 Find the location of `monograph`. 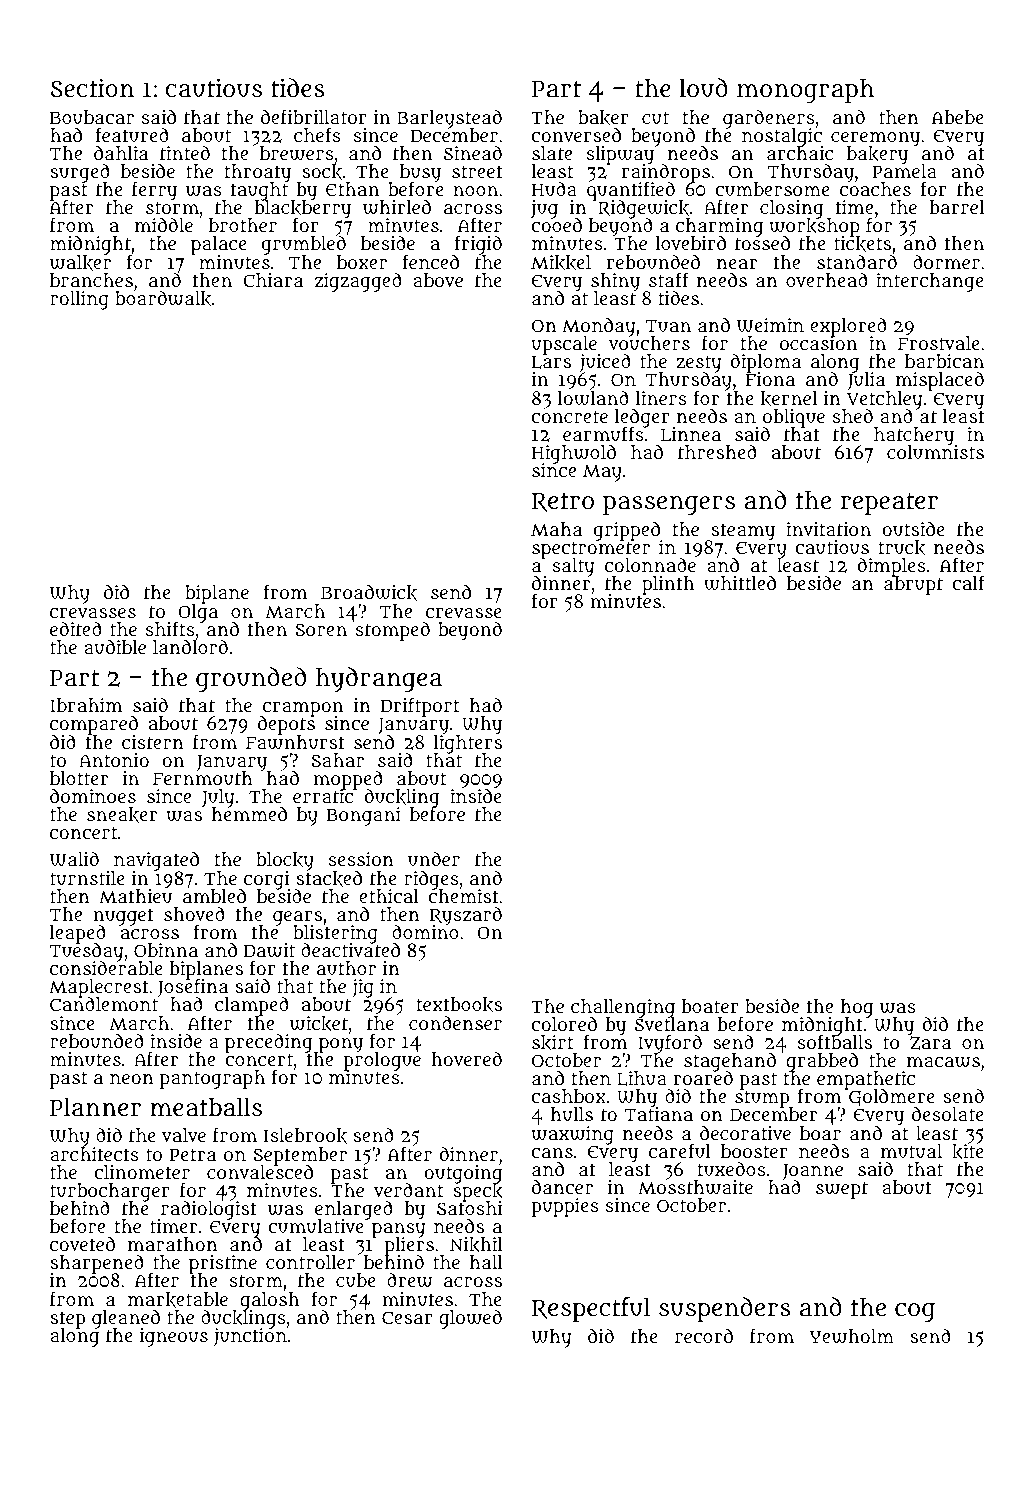

monograph is located at coordinates (805, 91).
